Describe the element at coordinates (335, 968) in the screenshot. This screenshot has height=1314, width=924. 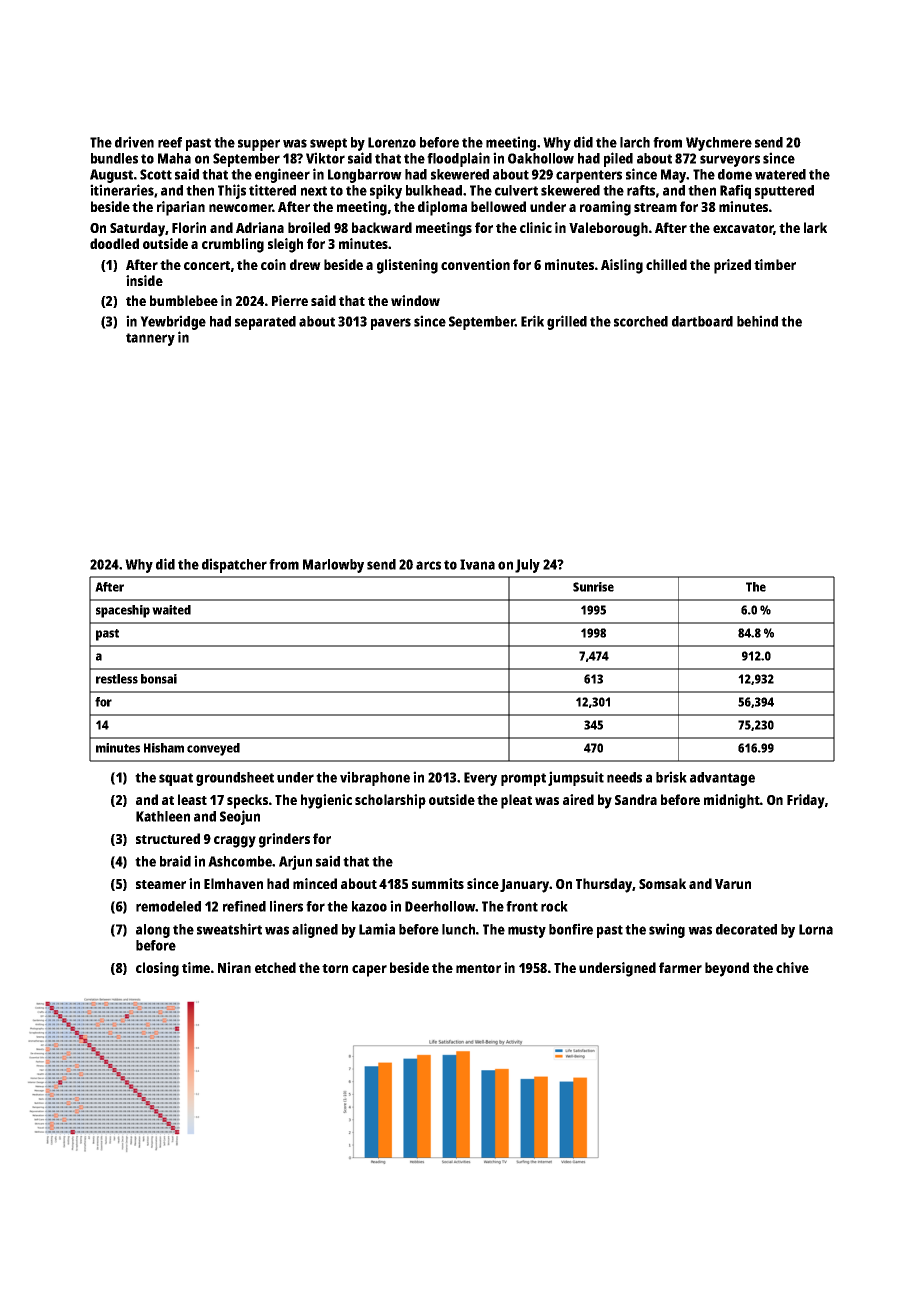
I see `torn` at that location.
